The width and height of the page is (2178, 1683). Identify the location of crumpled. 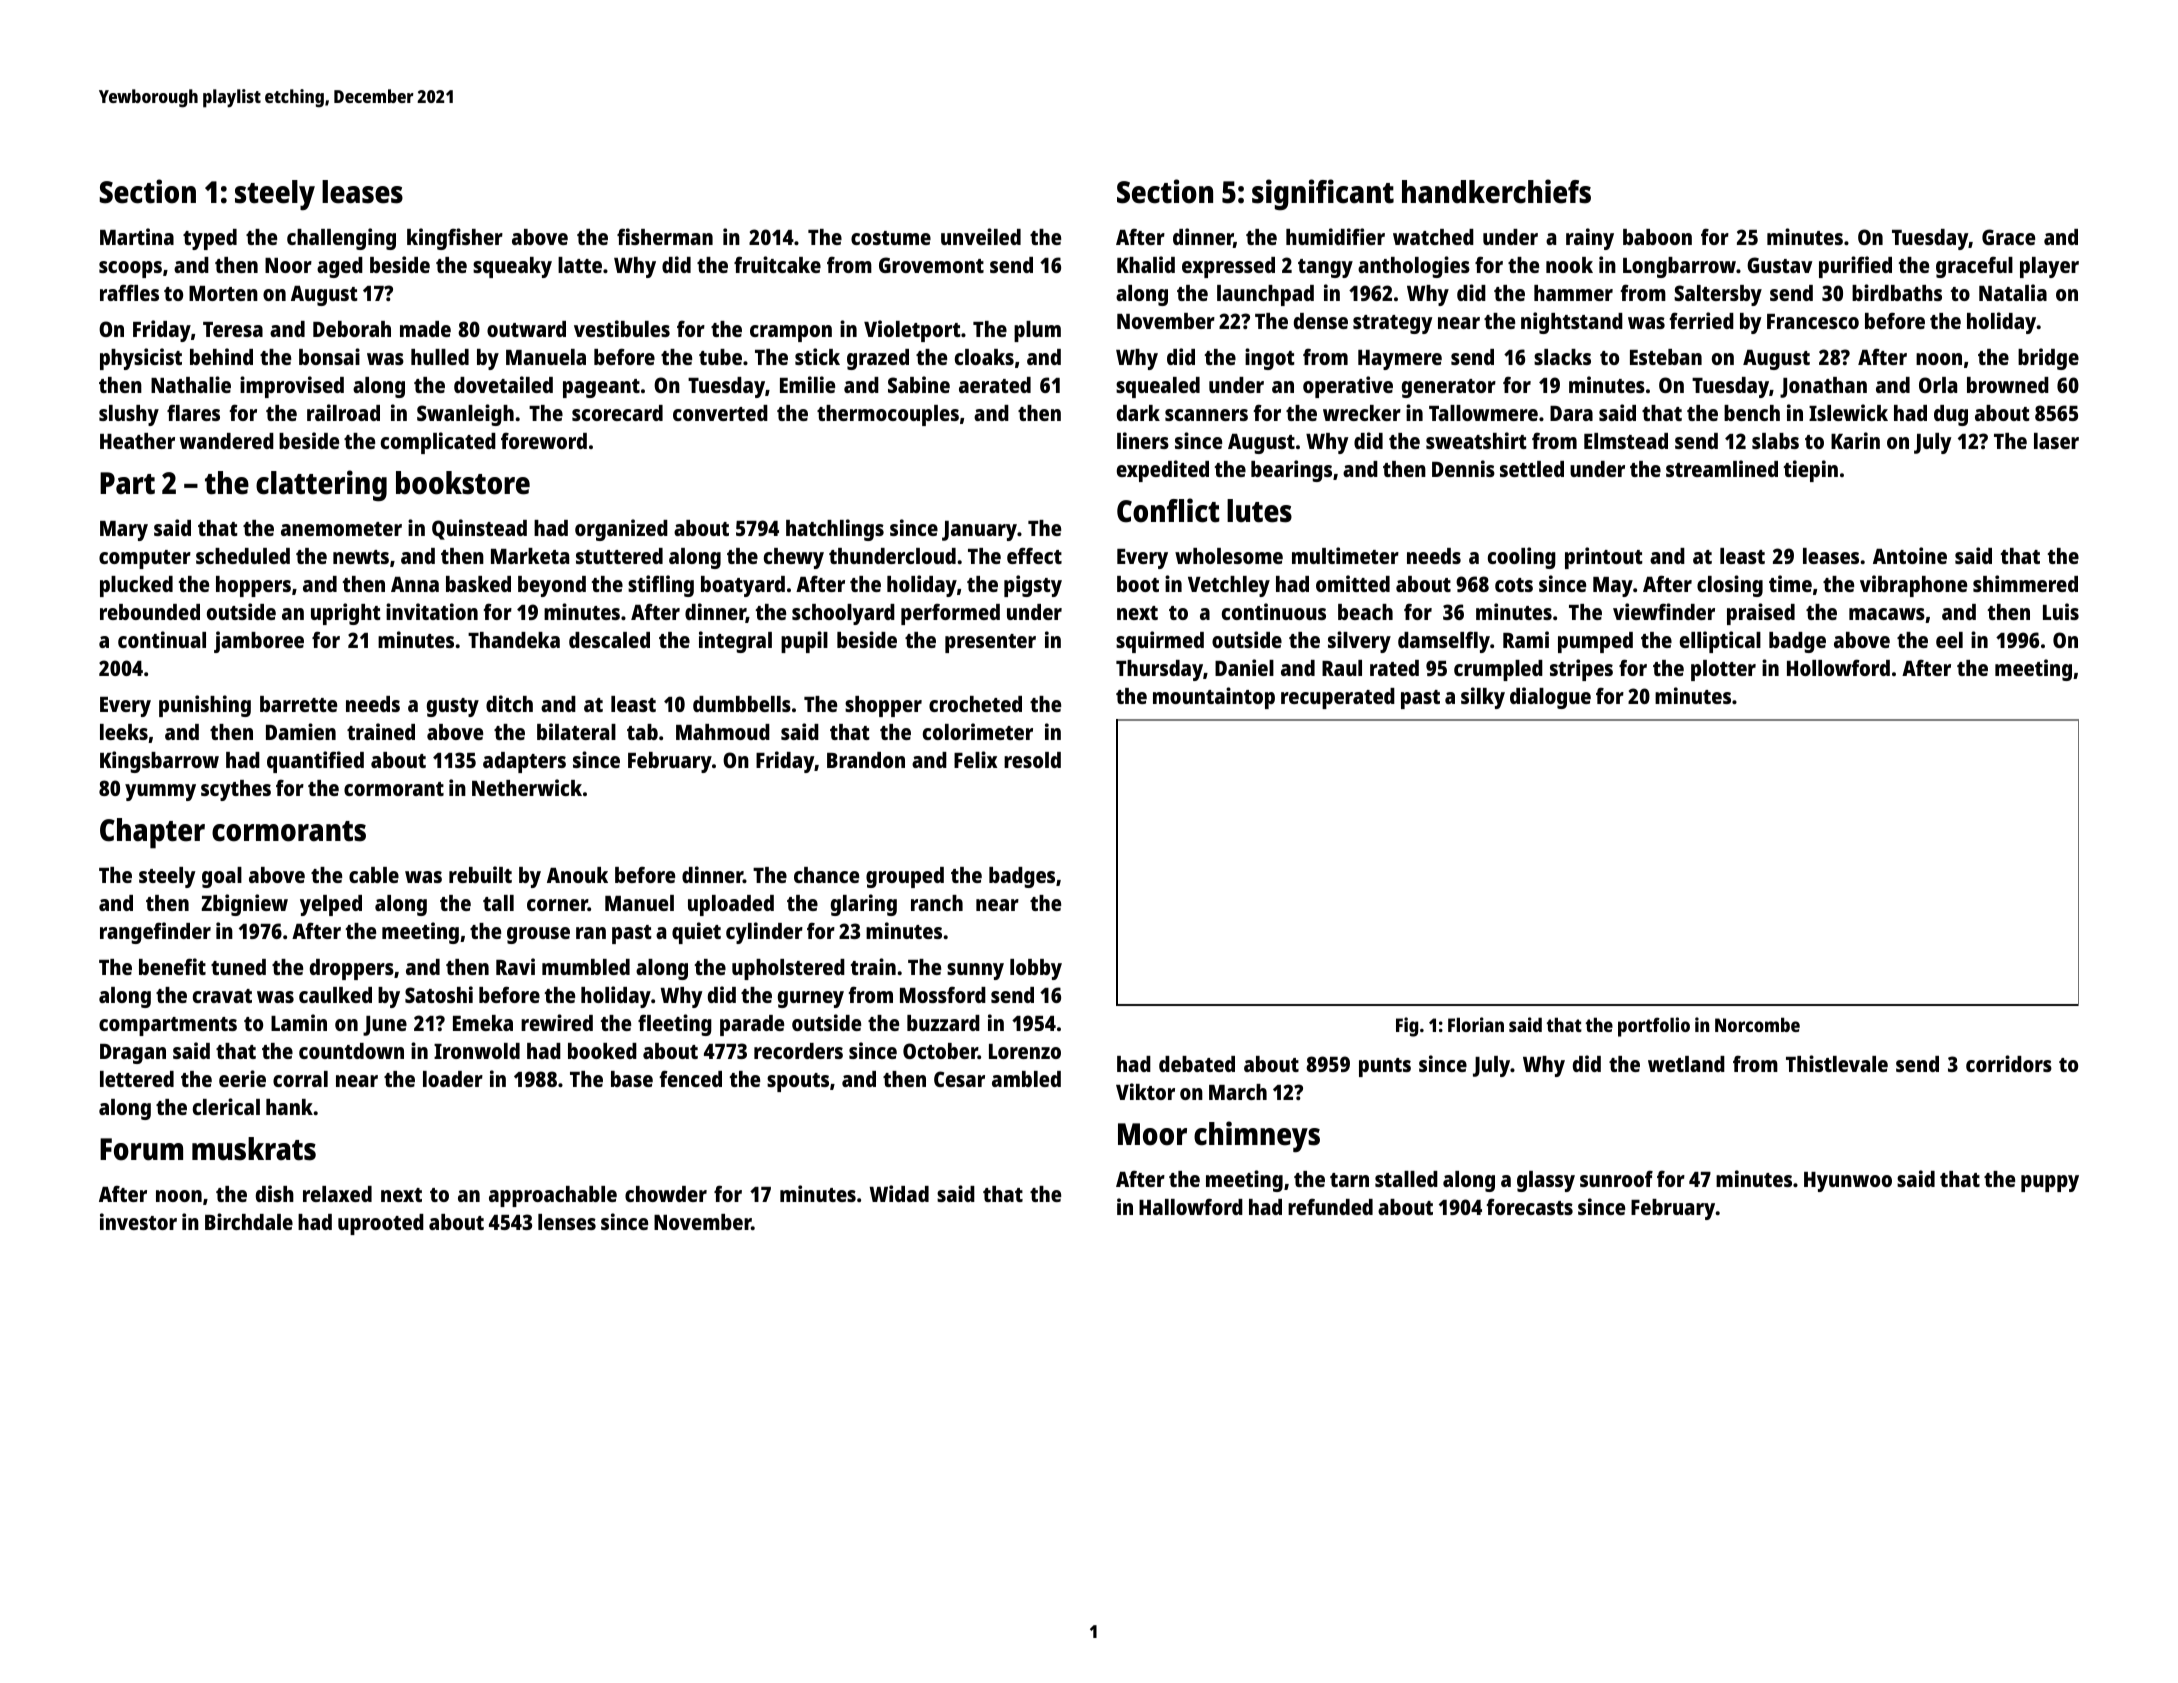
(1498, 670).
